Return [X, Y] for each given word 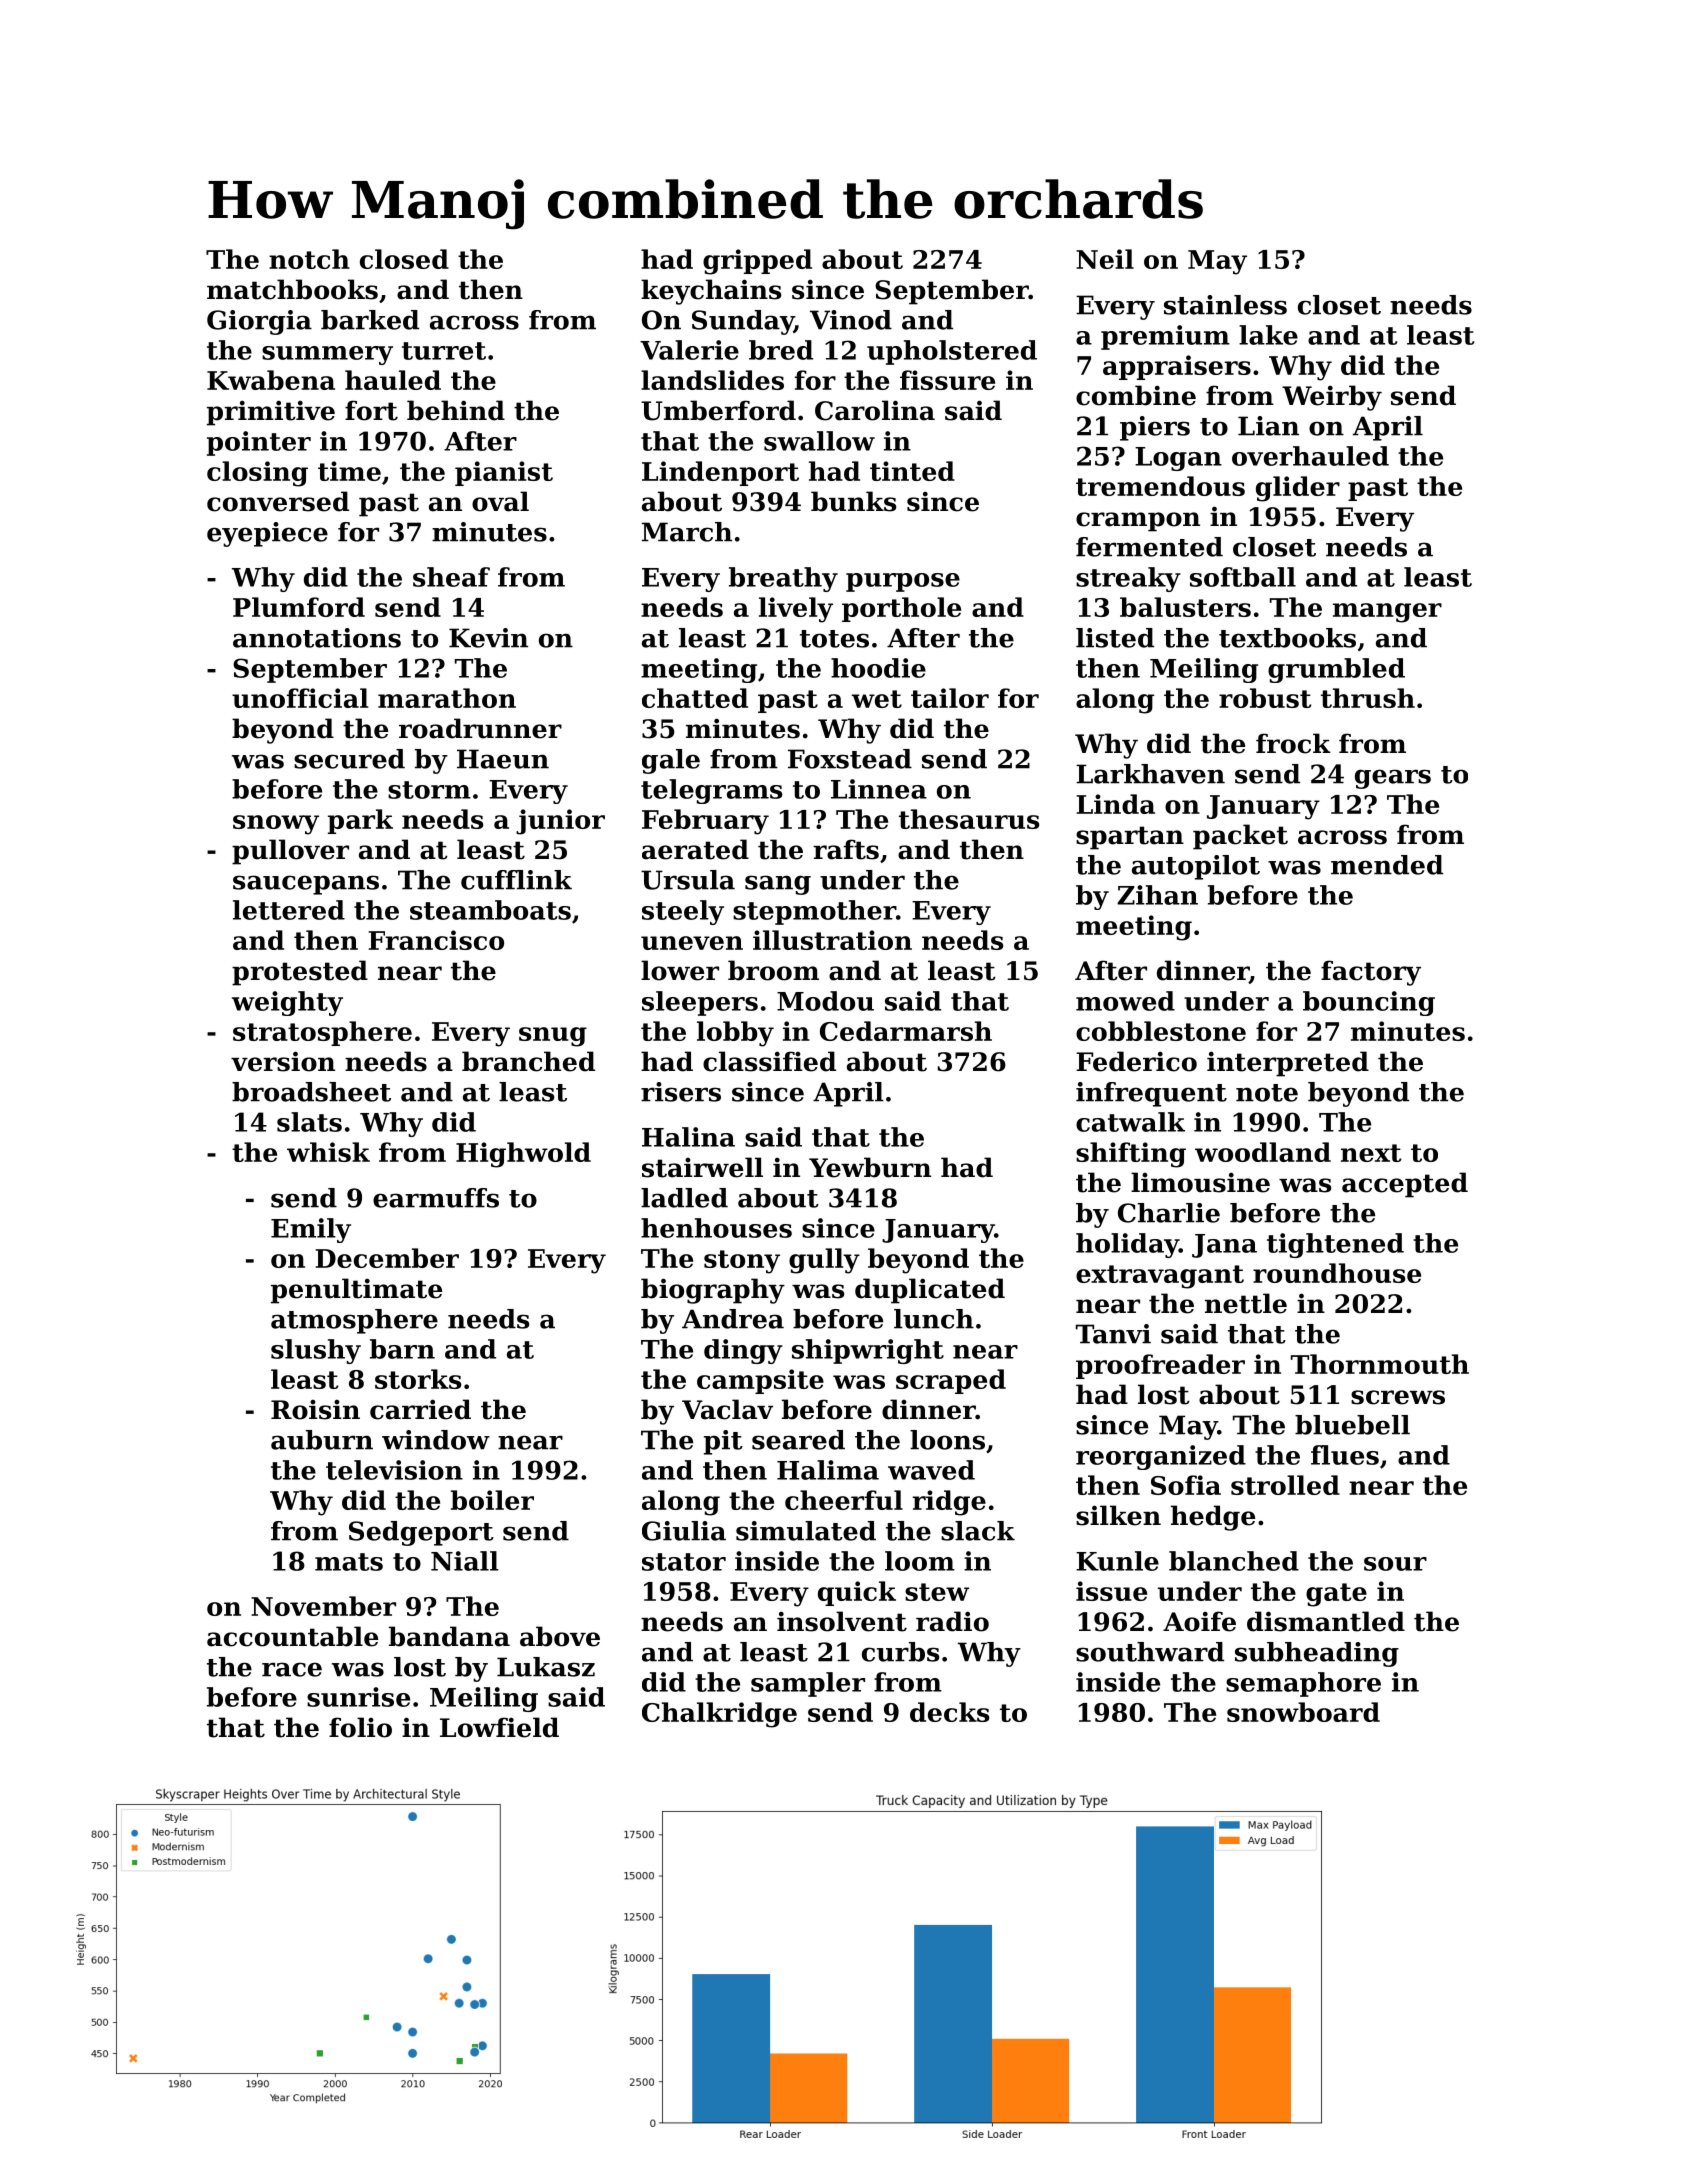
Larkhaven [1150, 774]
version [283, 1061]
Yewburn [870, 1167]
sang [778, 885]
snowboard [1303, 1712]
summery [327, 355]
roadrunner [480, 728]
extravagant [1160, 1277]
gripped [757, 262]
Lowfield [499, 1727]
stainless [1225, 305]
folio [360, 1727]
